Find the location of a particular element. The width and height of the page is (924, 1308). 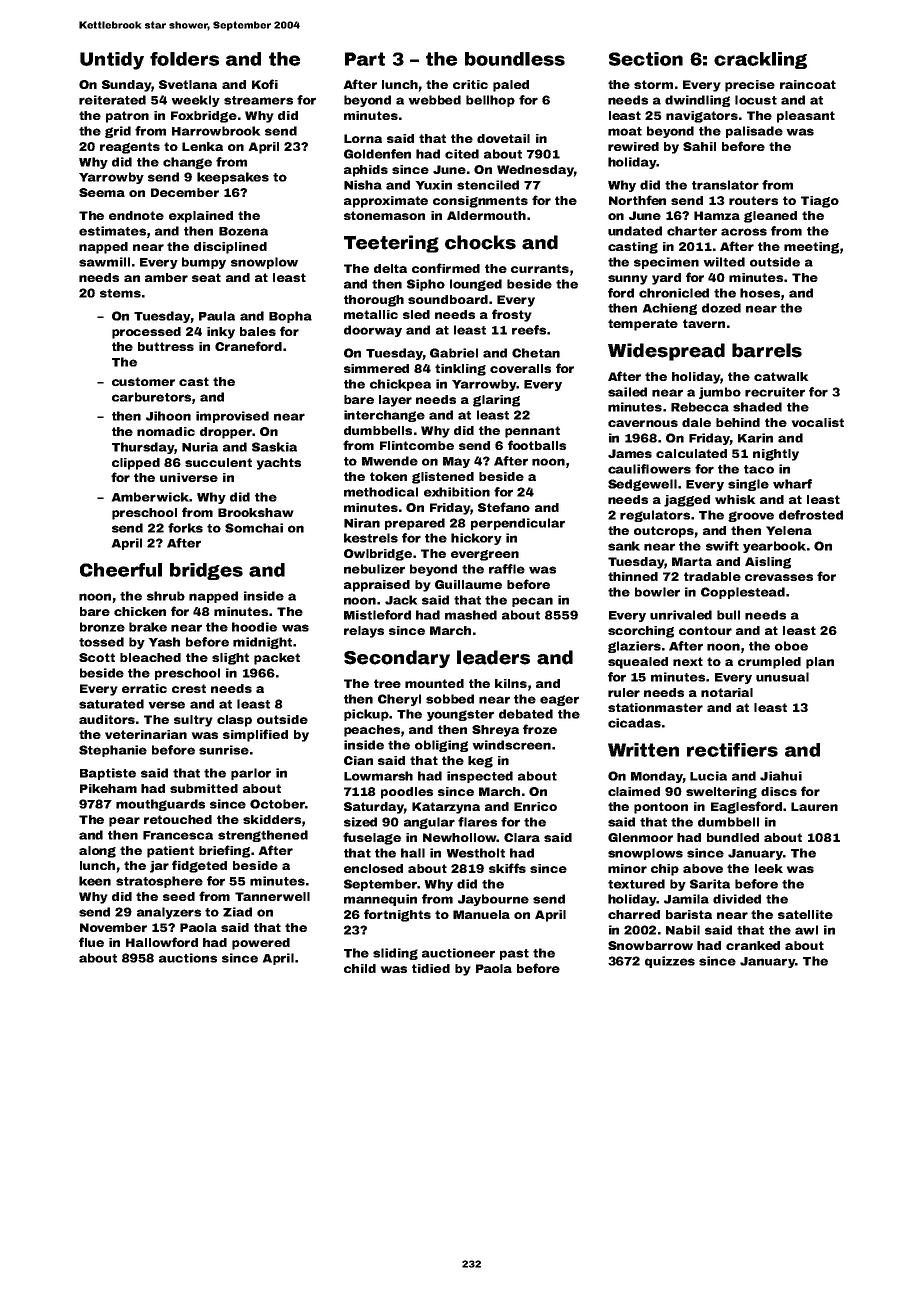

meeting is located at coordinates (811, 248).
